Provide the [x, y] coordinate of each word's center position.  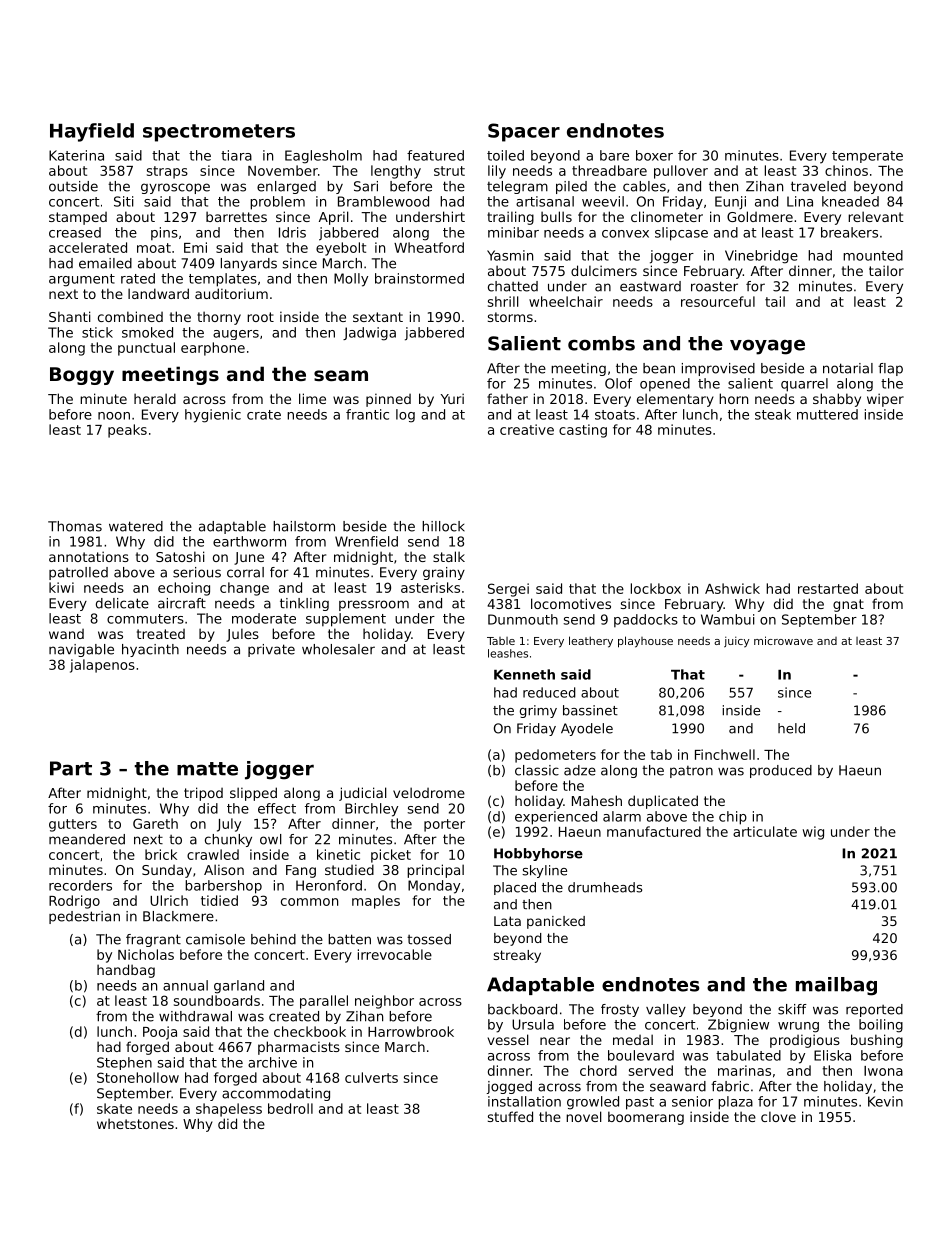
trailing [510, 218]
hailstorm [304, 526]
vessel [508, 1039]
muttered [827, 414]
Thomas [75, 526]
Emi [195, 247]
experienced [556, 818]
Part [71, 768]
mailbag [836, 986]
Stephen [124, 1063]
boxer [654, 155]
